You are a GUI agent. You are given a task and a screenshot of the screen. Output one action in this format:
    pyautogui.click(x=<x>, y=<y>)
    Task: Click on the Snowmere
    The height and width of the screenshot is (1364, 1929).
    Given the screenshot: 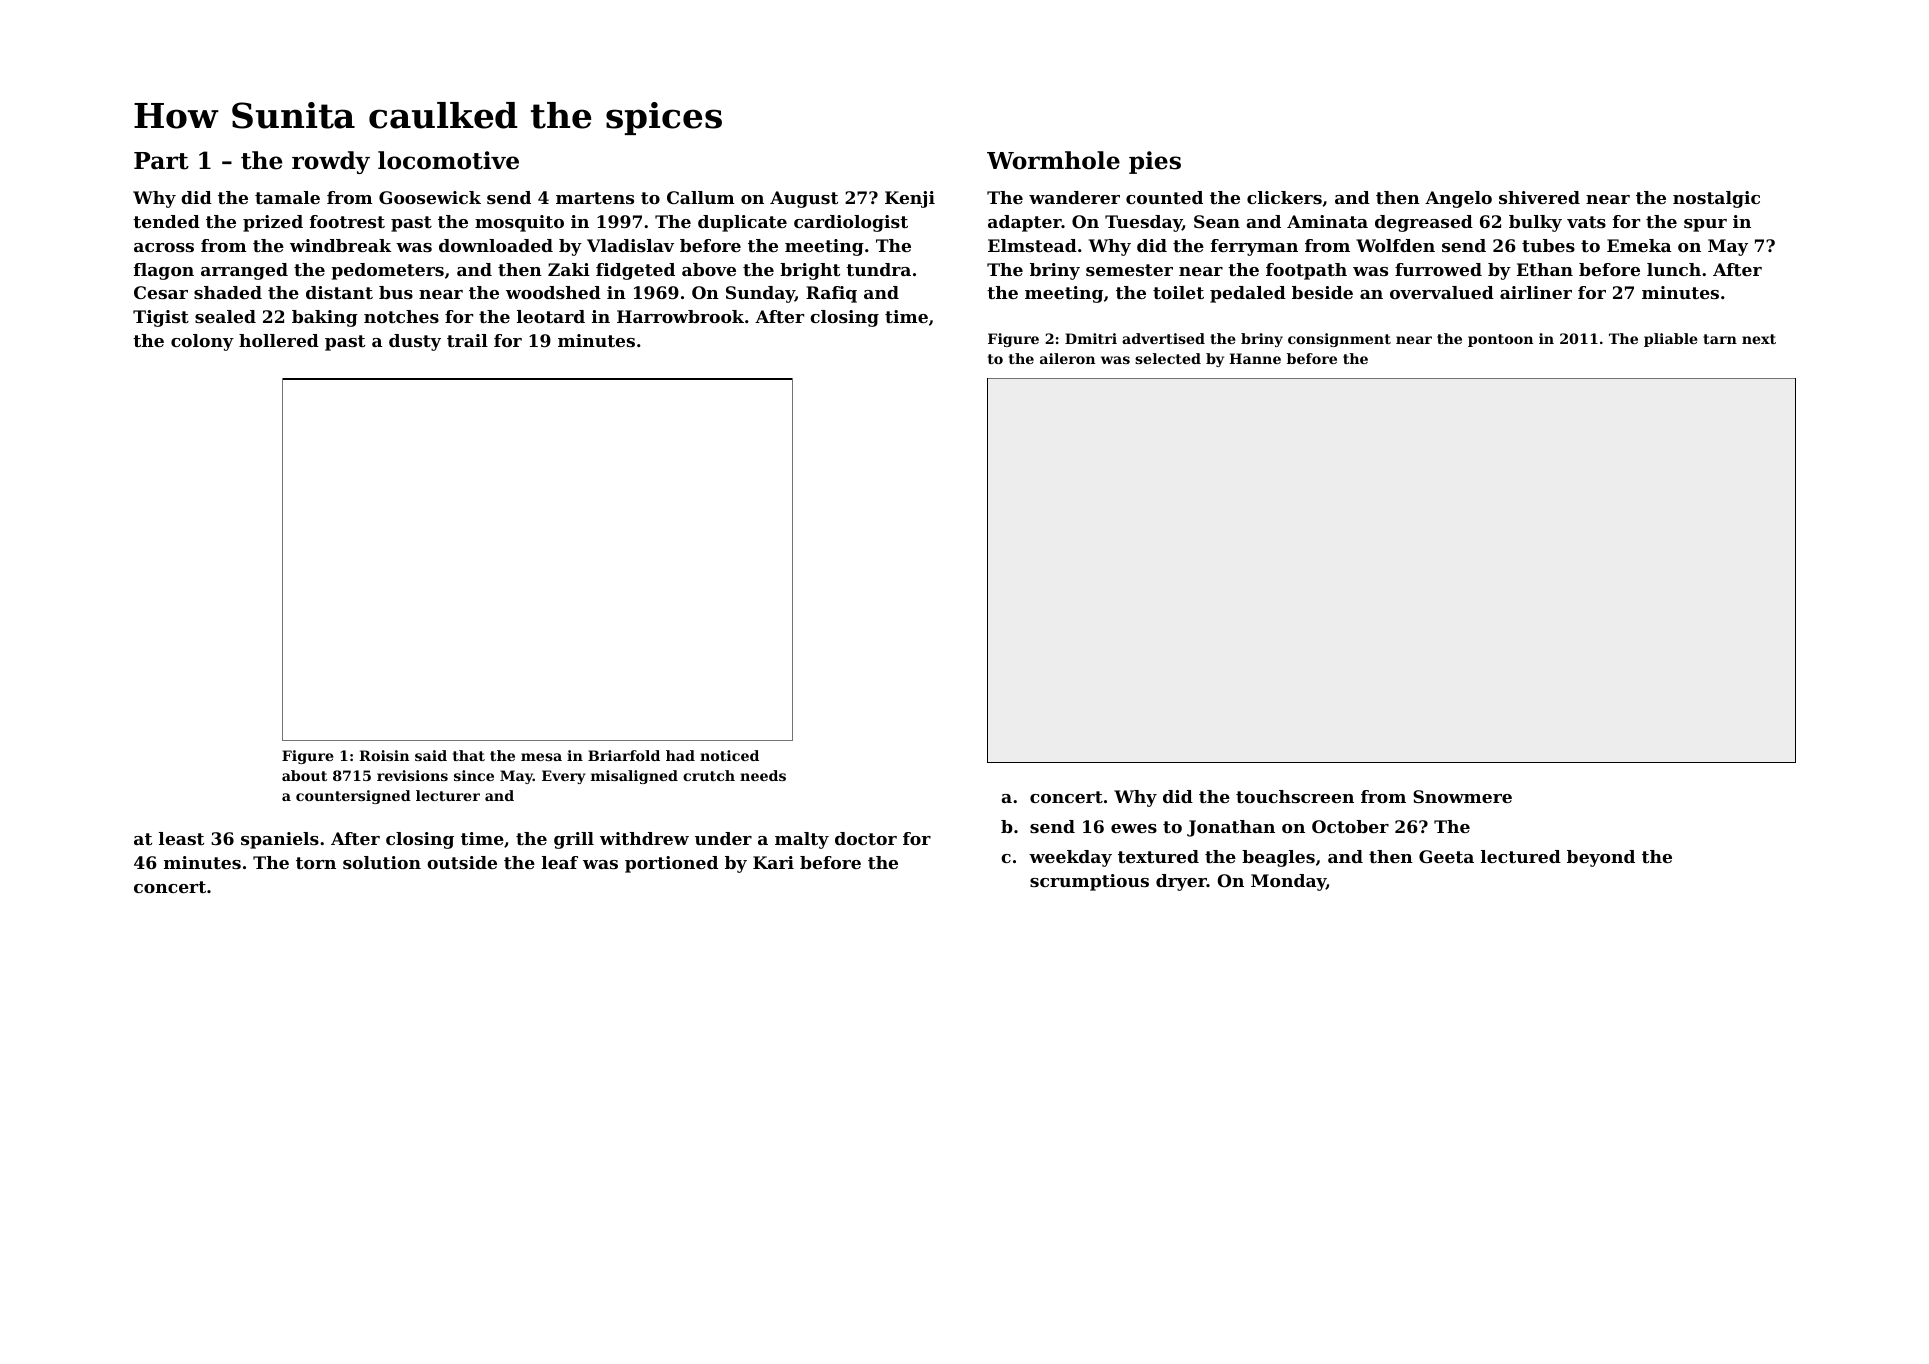 What is the action you would take?
    pyautogui.click(x=1462, y=796)
